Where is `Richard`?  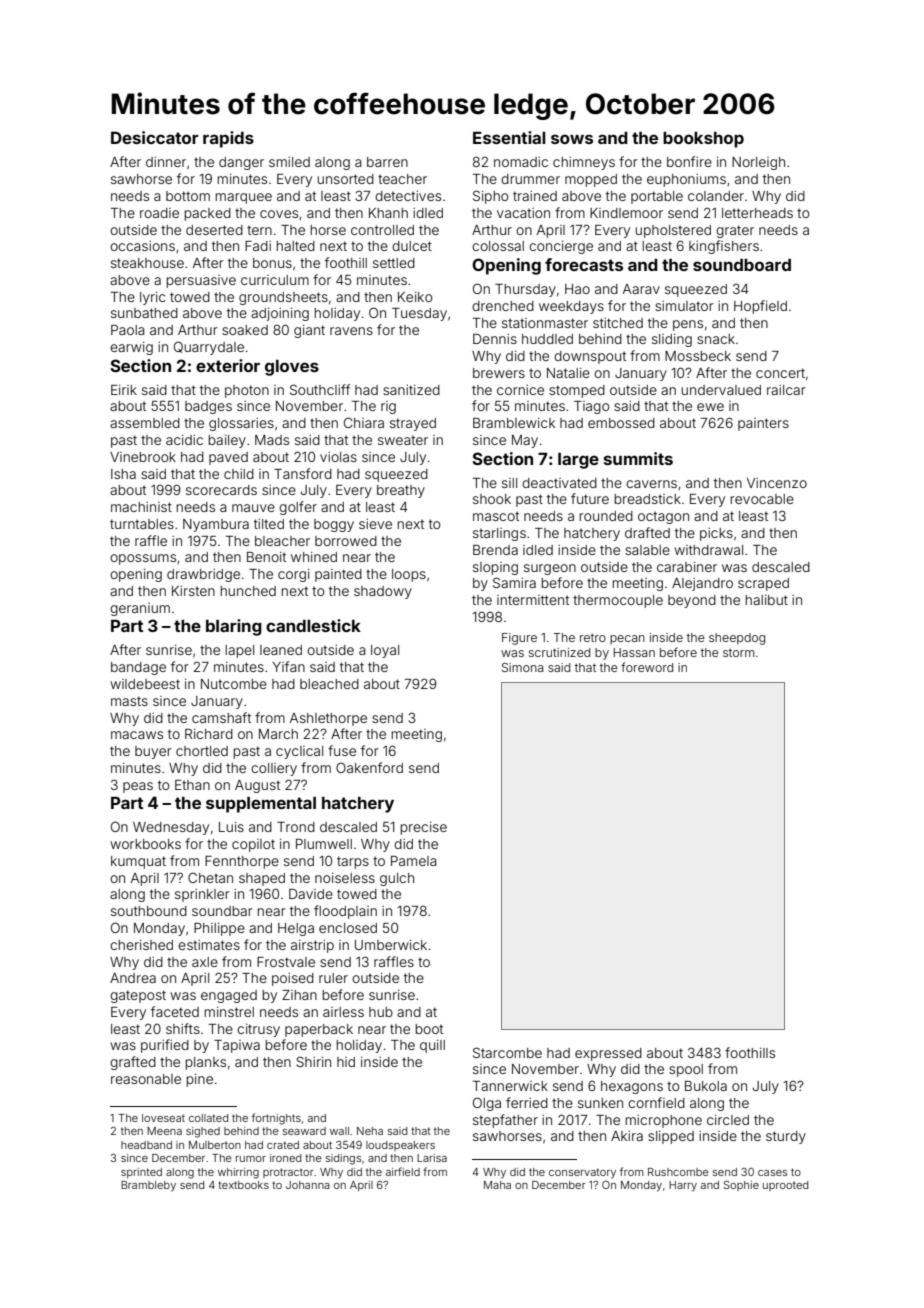 Richard is located at coordinates (209, 734).
